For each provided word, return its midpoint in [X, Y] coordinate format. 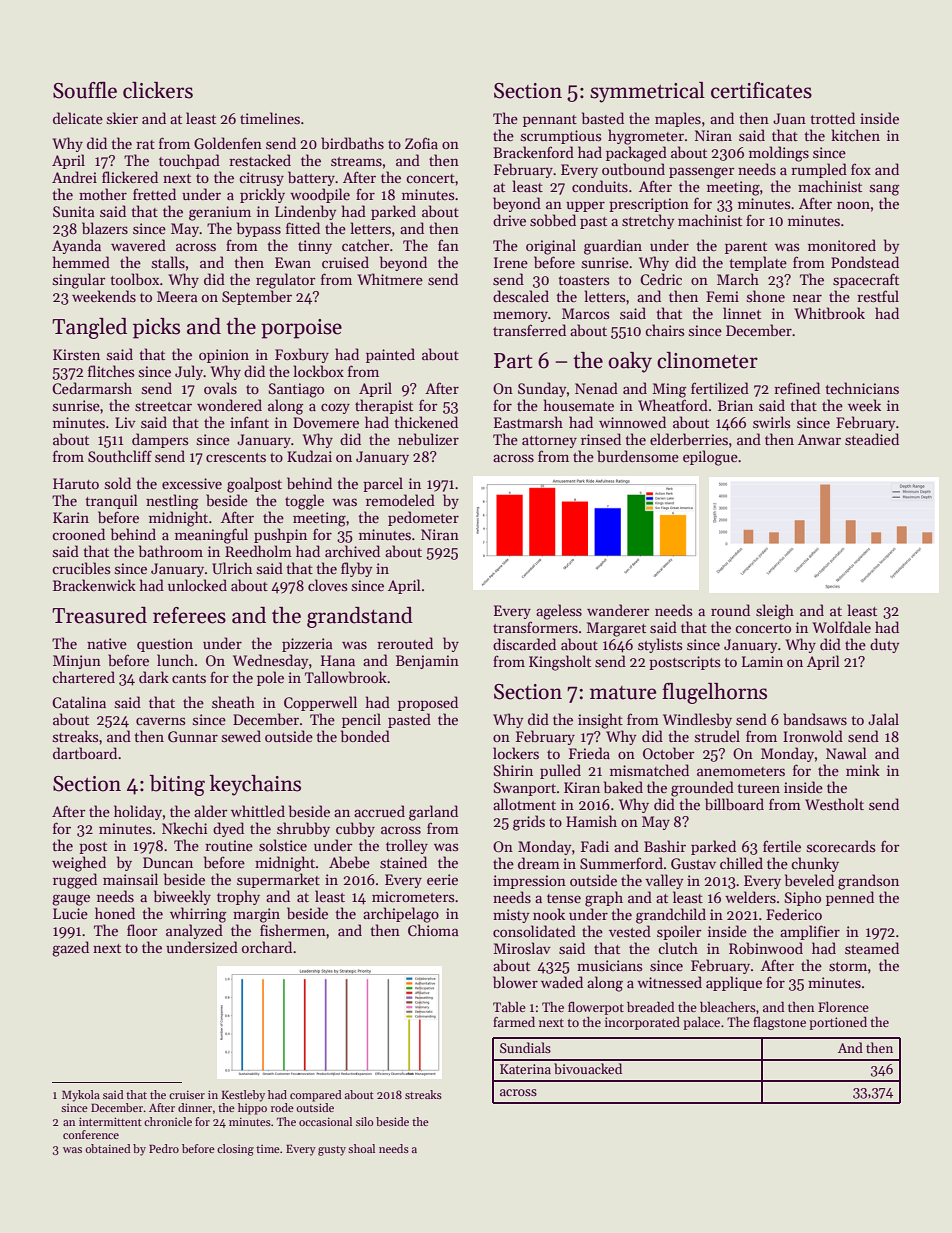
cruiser [187, 1094]
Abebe [349, 862]
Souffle [85, 90]
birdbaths [352, 143]
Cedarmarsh [92, 388]
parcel [383, 484]
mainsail [130, 879]
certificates [761, 90]
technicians [862, 388]
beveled [809, 880]
